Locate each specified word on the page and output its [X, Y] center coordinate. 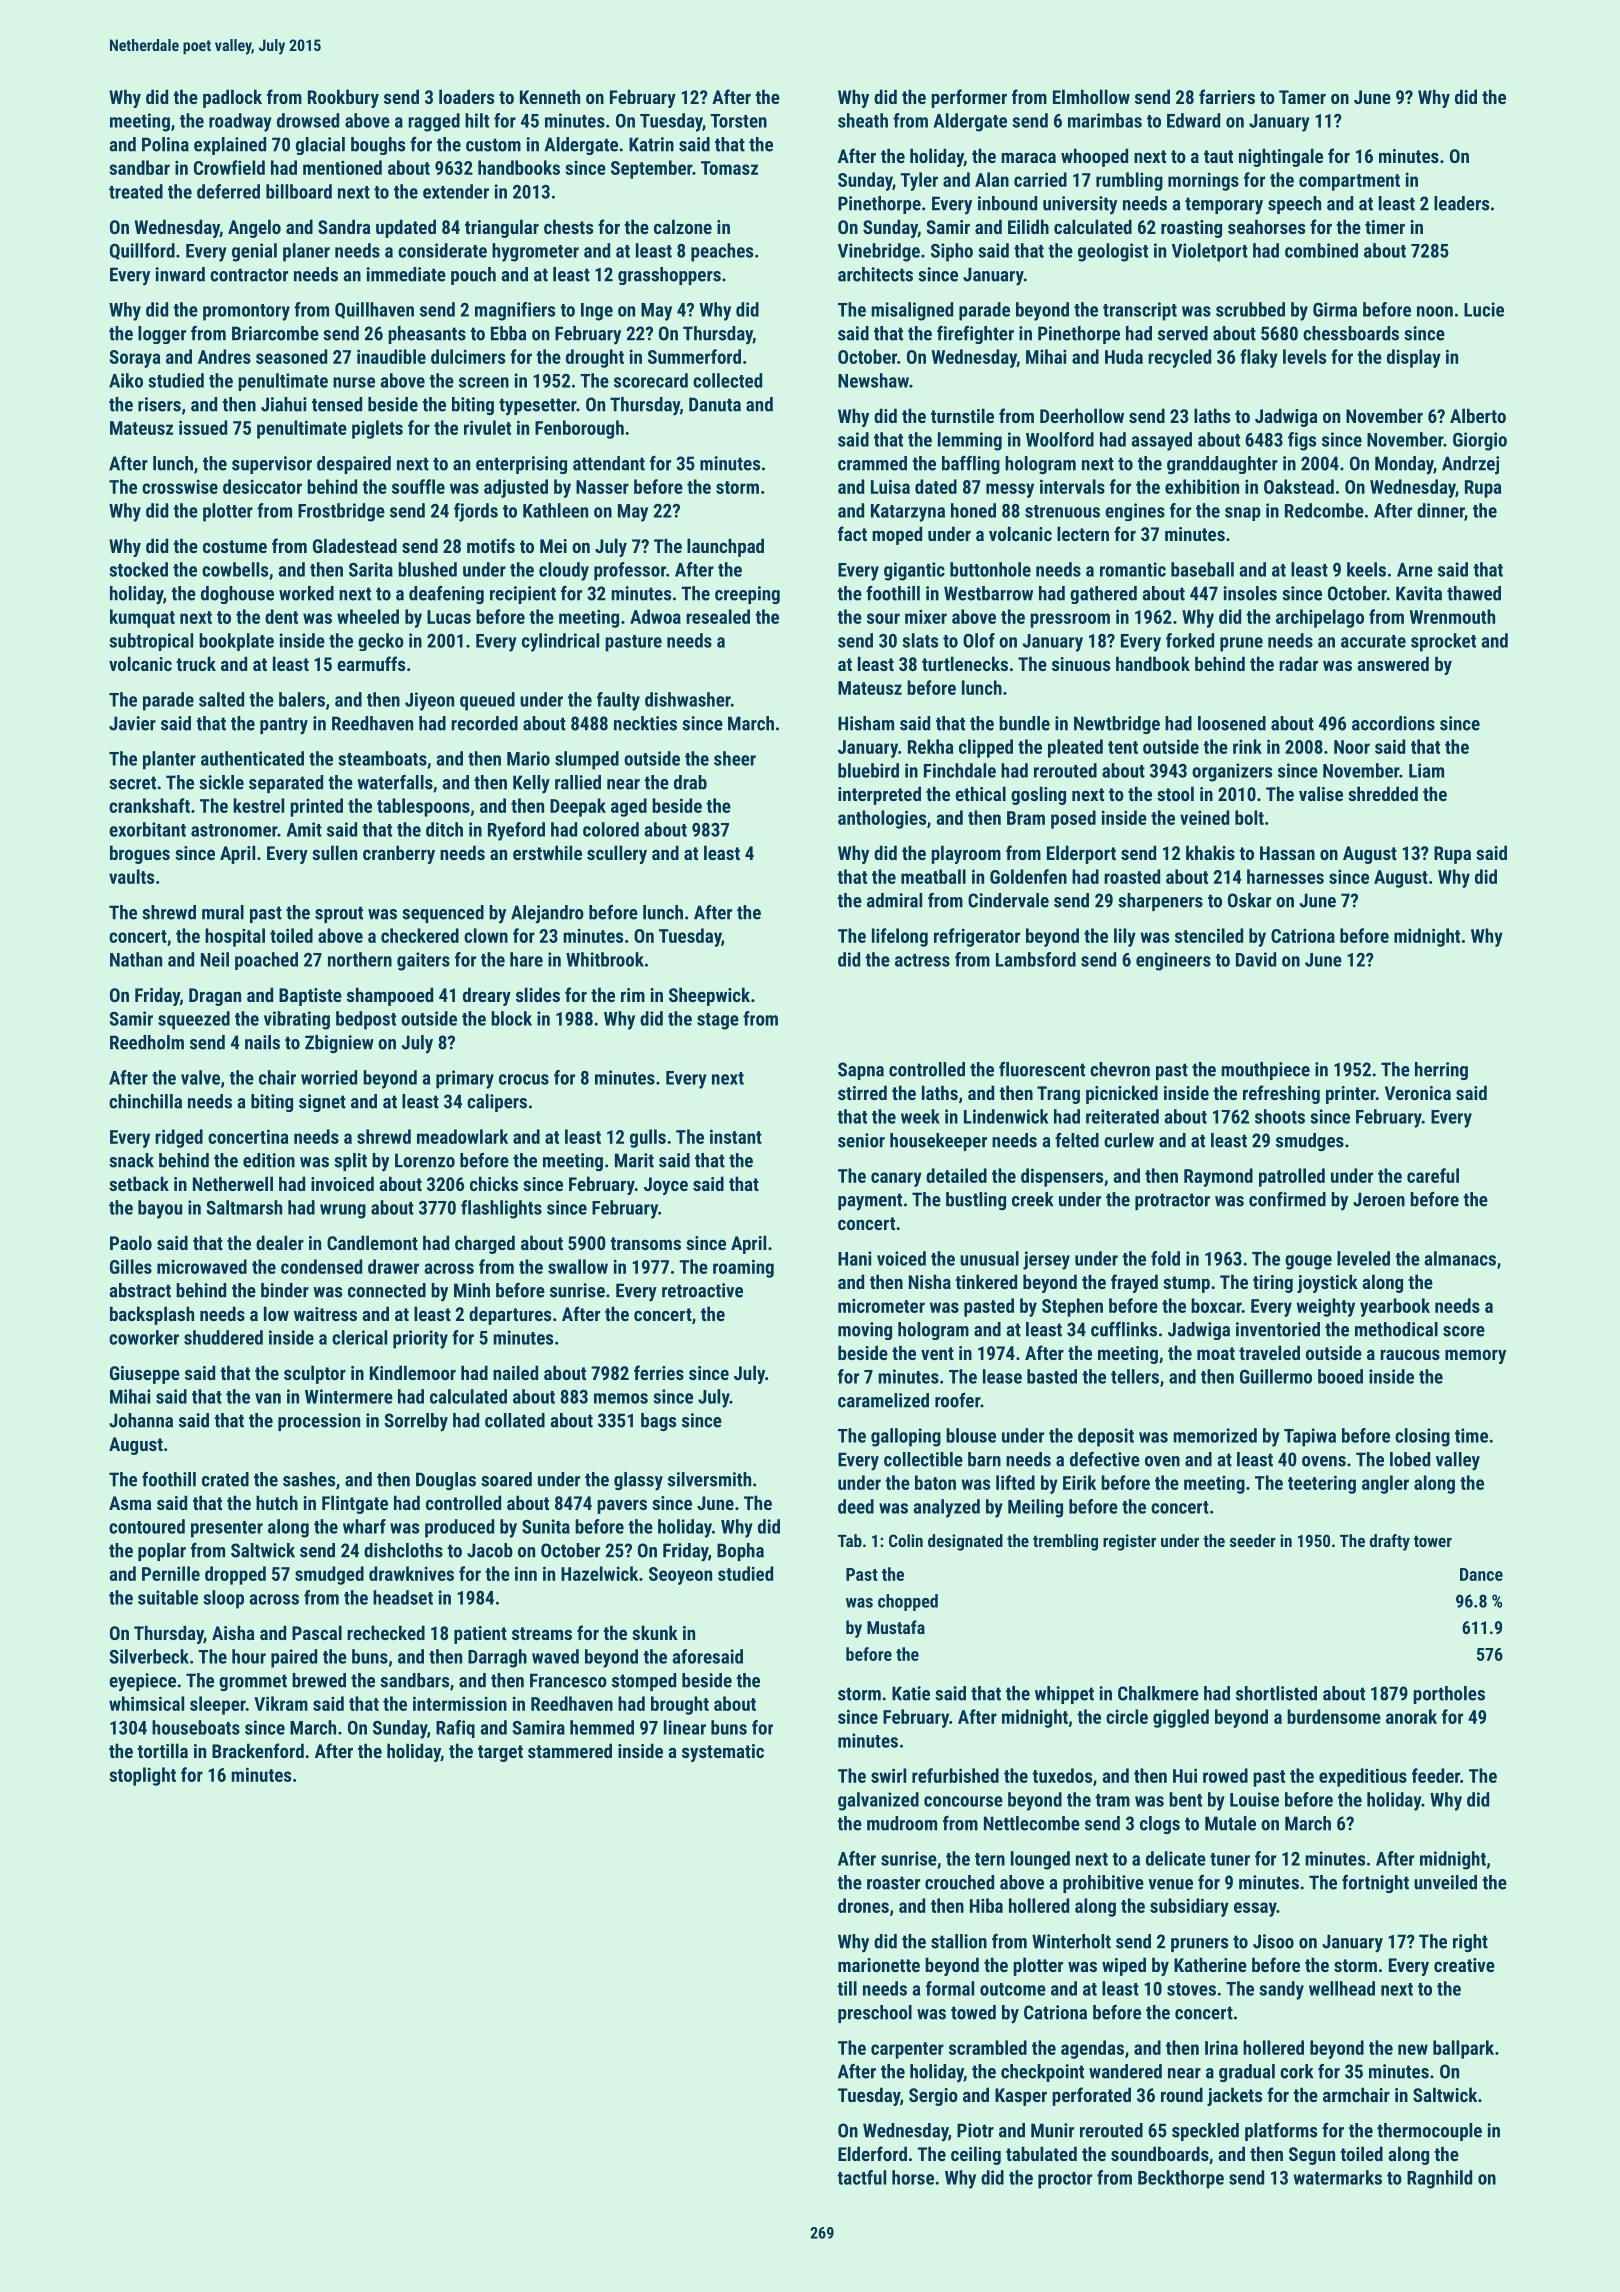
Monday [1404, 465]
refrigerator [977, 937]
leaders [1461, 203]
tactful [861, 2177]
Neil [215, 959]
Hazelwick [599, 1573]
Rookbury [343, 98]
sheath [863, 120]
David [1256, 959]
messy [1010, 490]
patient [480, 1635]
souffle [418, 486]
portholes [1449, 1695]
